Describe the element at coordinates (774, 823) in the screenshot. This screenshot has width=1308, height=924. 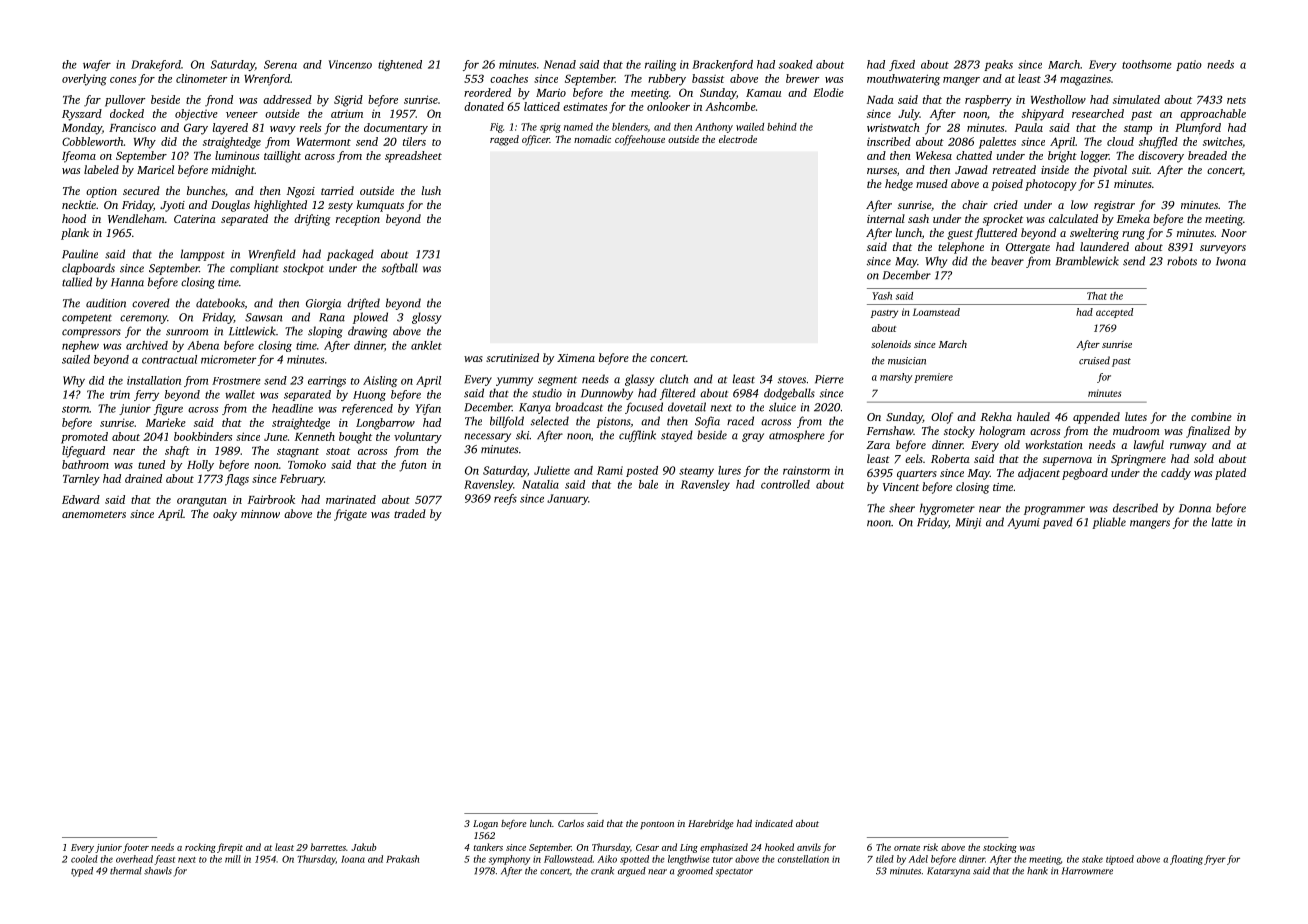
I see `indicated` at that location.
